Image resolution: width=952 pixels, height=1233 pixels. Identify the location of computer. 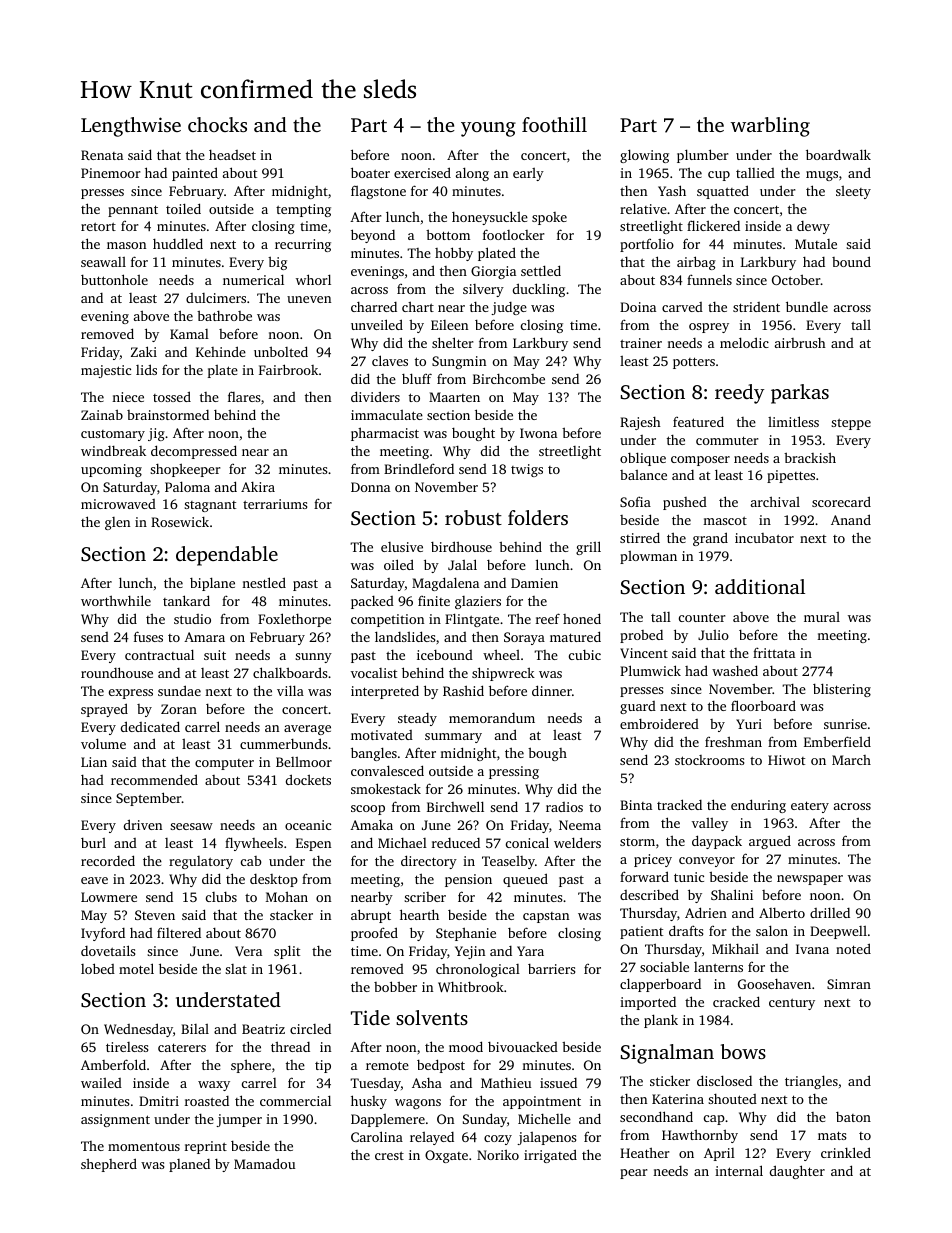
(224, 764).
